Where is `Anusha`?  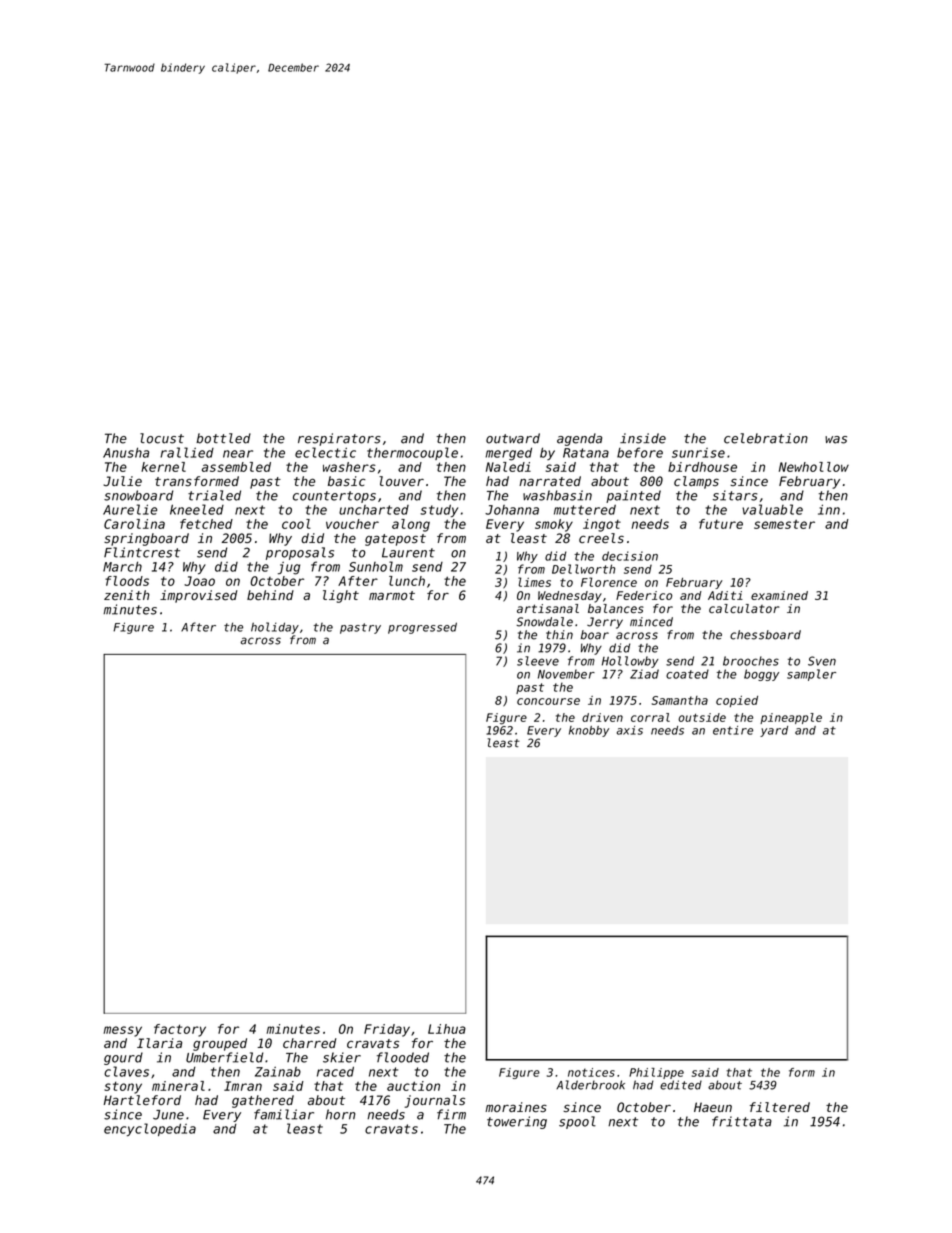
Anusha is located at coordinates (126, 452).
